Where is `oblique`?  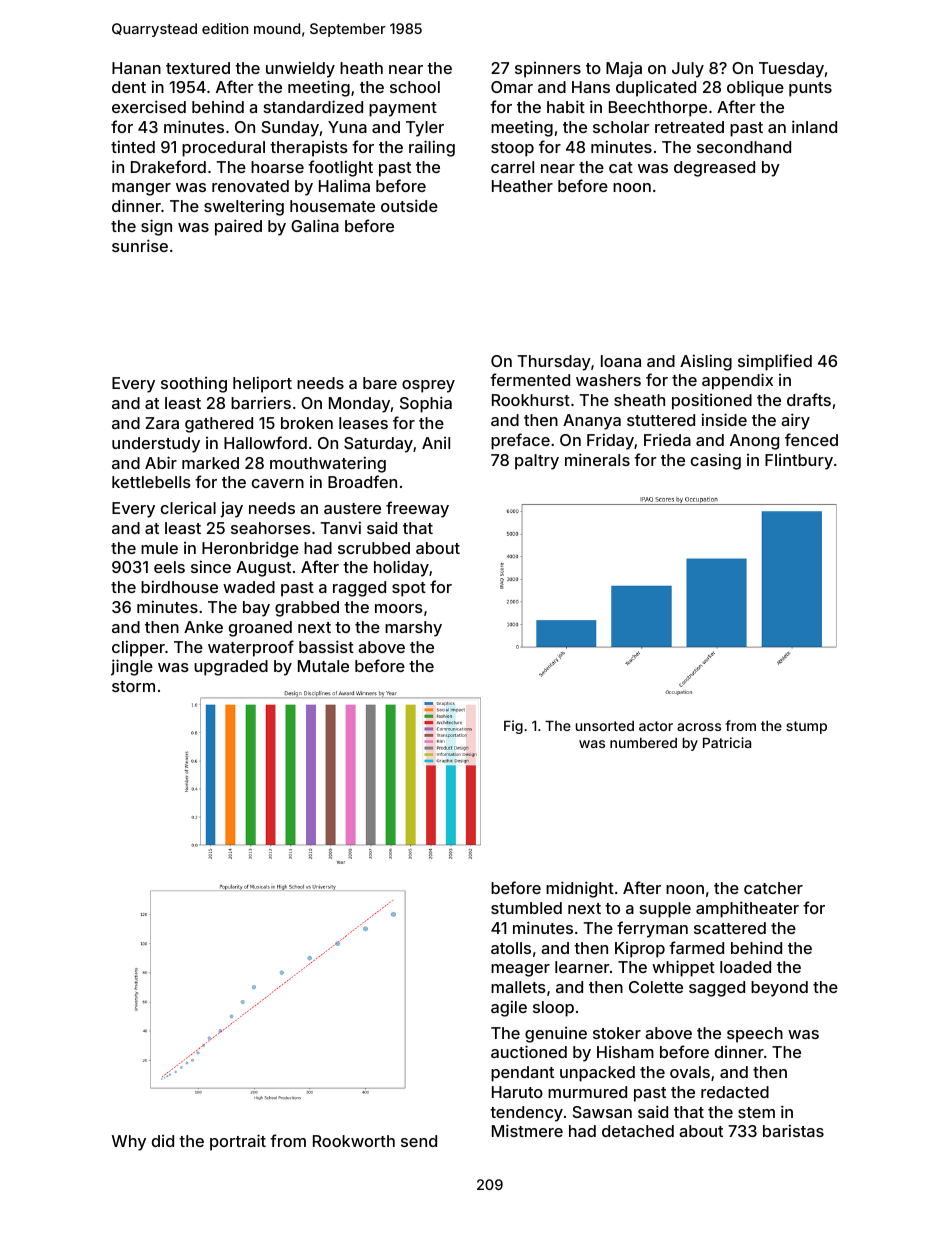 oblique is located at coordinates (755, 88).
